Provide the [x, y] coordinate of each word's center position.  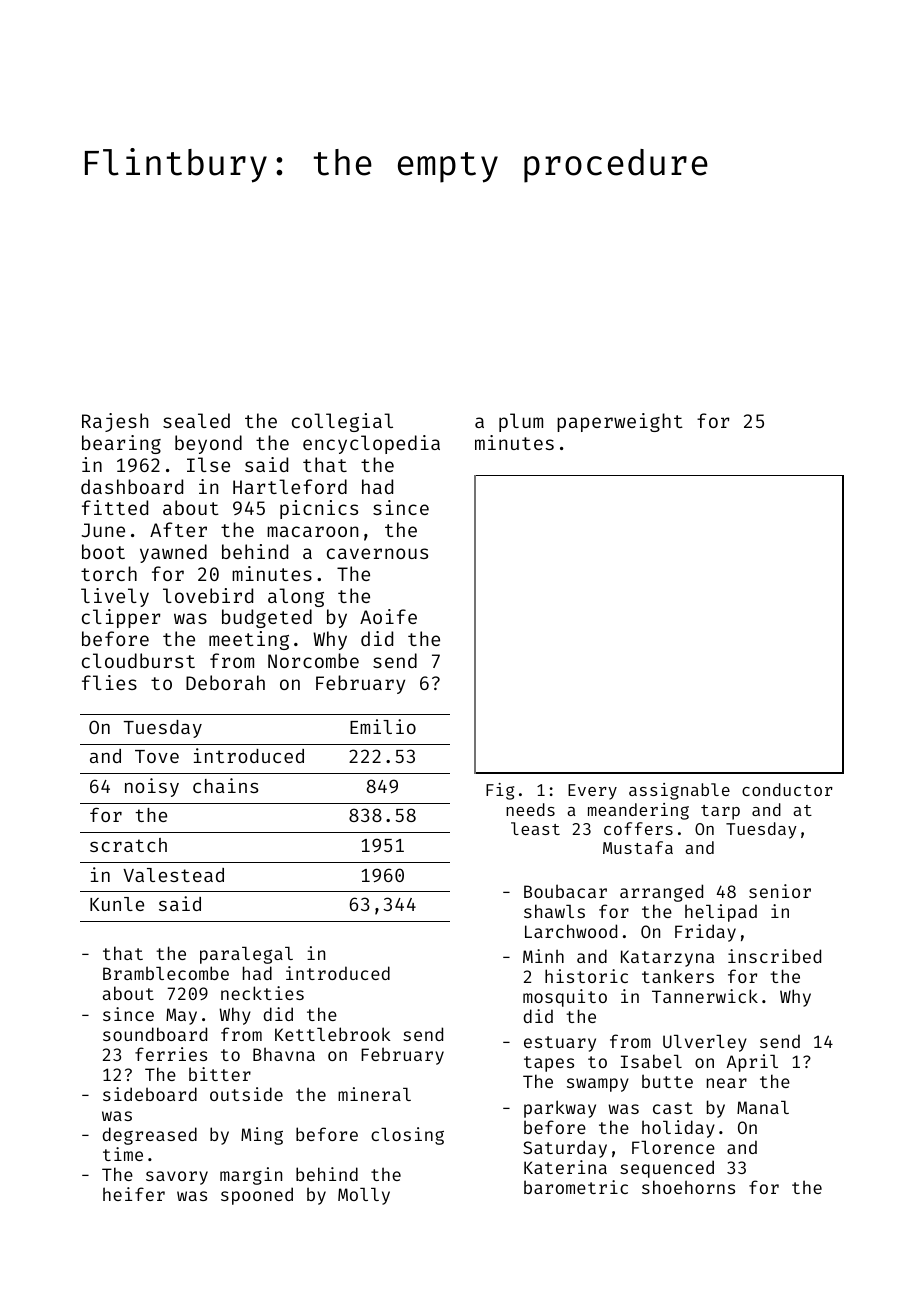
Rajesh [115, 422]
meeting [249, 640]
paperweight [620, 422]
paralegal [246, 955]
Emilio [383, 726]
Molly [364, 1196]
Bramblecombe [166, 973]
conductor [787, 789]
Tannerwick [705, 996]
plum [521, 422]
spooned [257, 1196]
